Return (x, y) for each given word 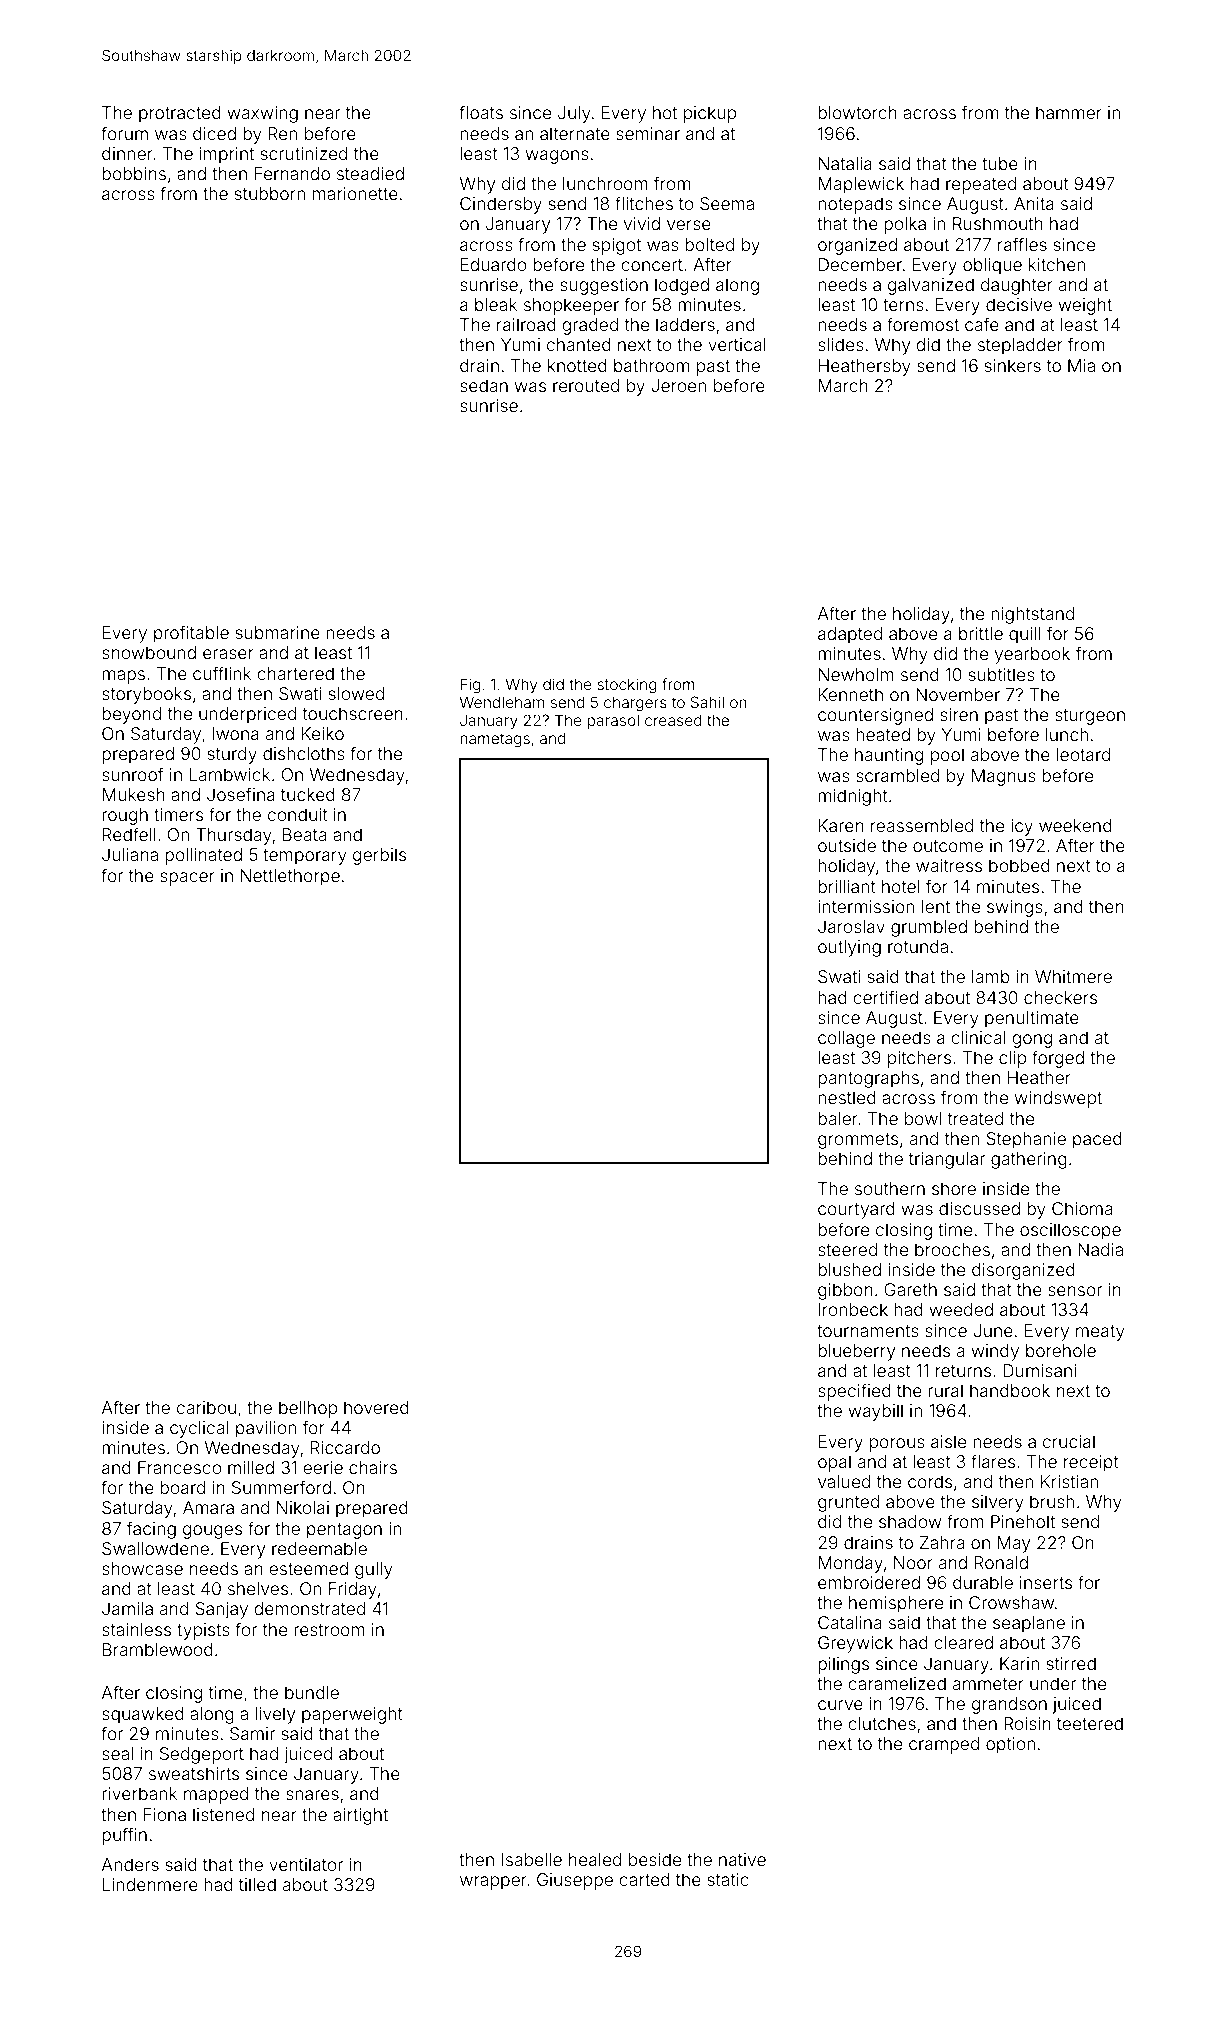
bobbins (134, 173)
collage (846, 1039)
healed (595, 1859)
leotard (1083, 754)
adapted (850, 635)
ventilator (306, 1864)
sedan (484, 385)
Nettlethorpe (290, 877)
